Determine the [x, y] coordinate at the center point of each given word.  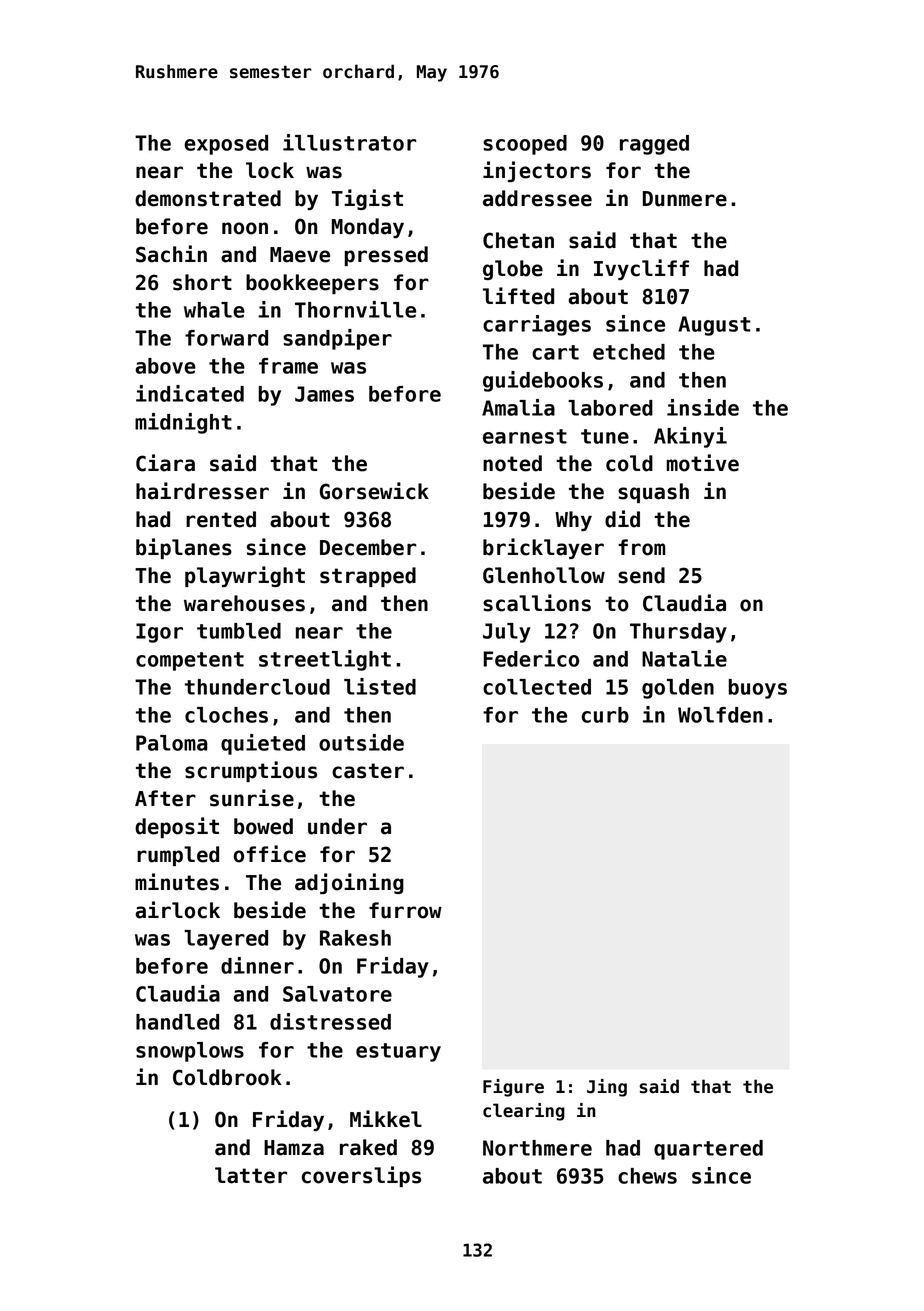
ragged [654, 145]
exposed [226, 145]
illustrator [349, 142]
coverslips [361, 1176]
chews [647, 1176]
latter [251, 1175]
